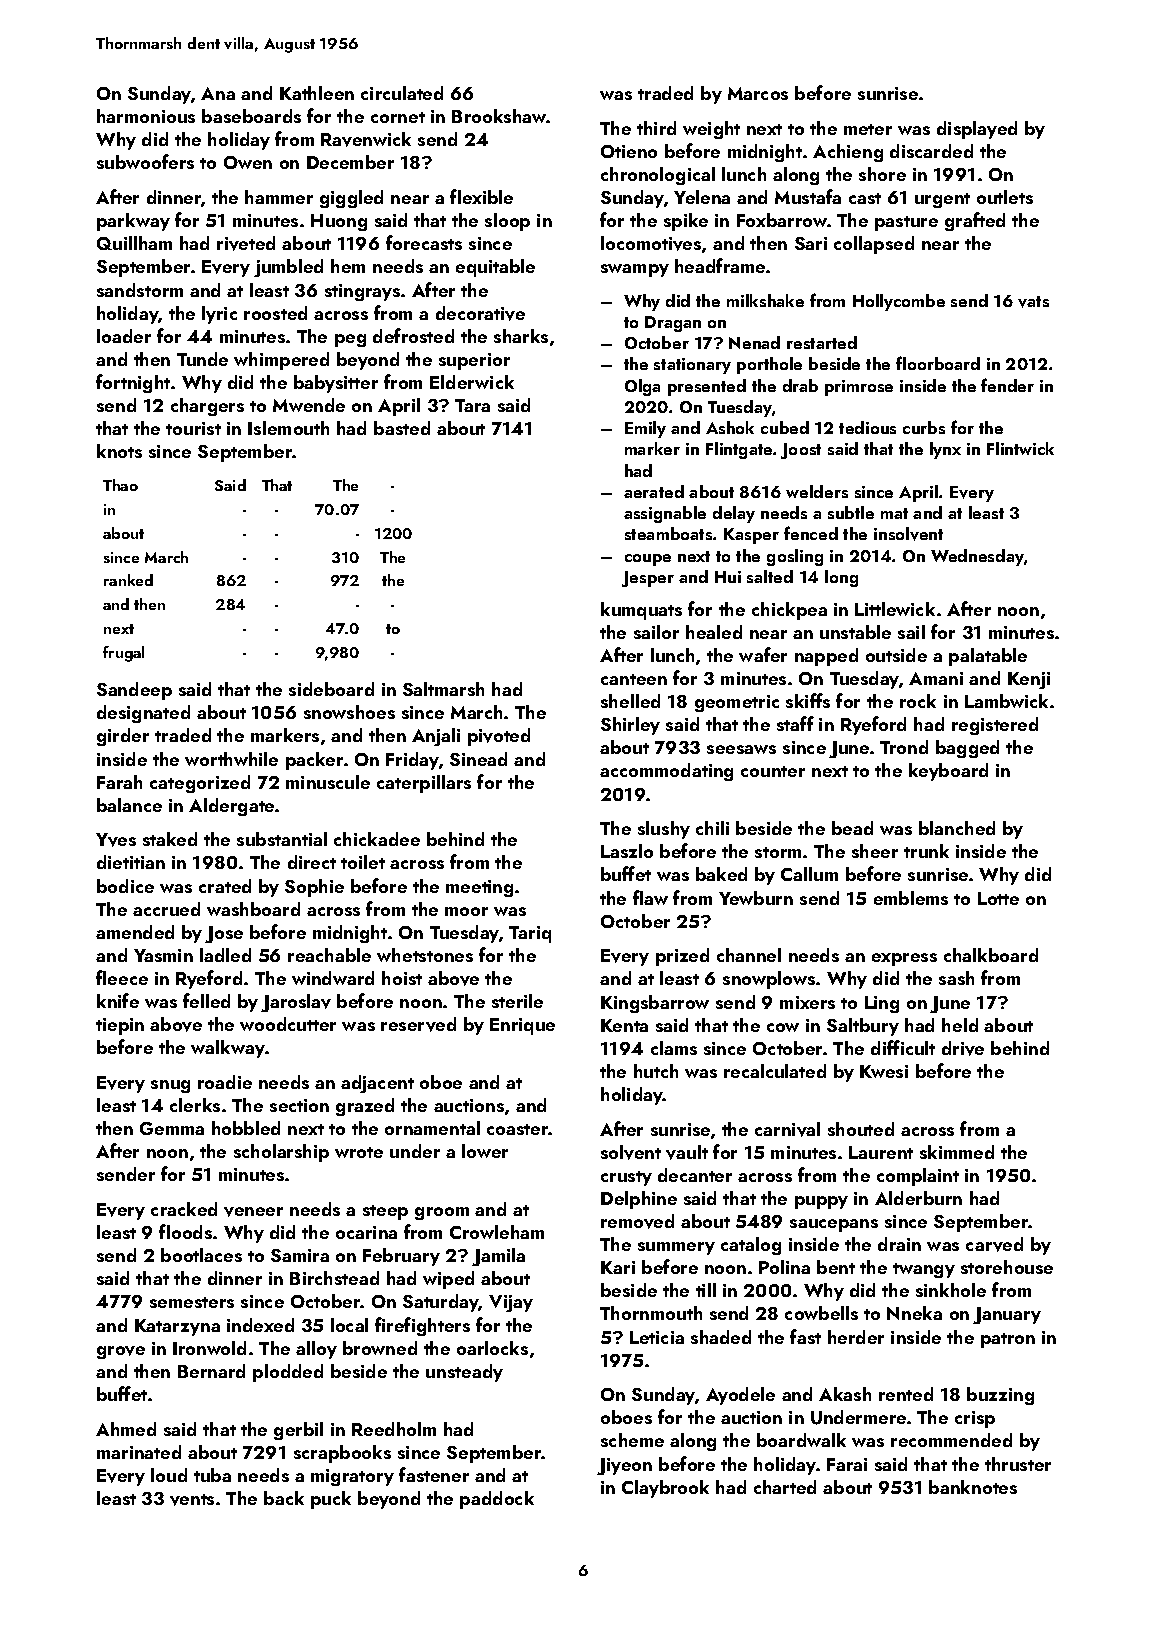  I want to click on wrote, so click(359, 1152).
